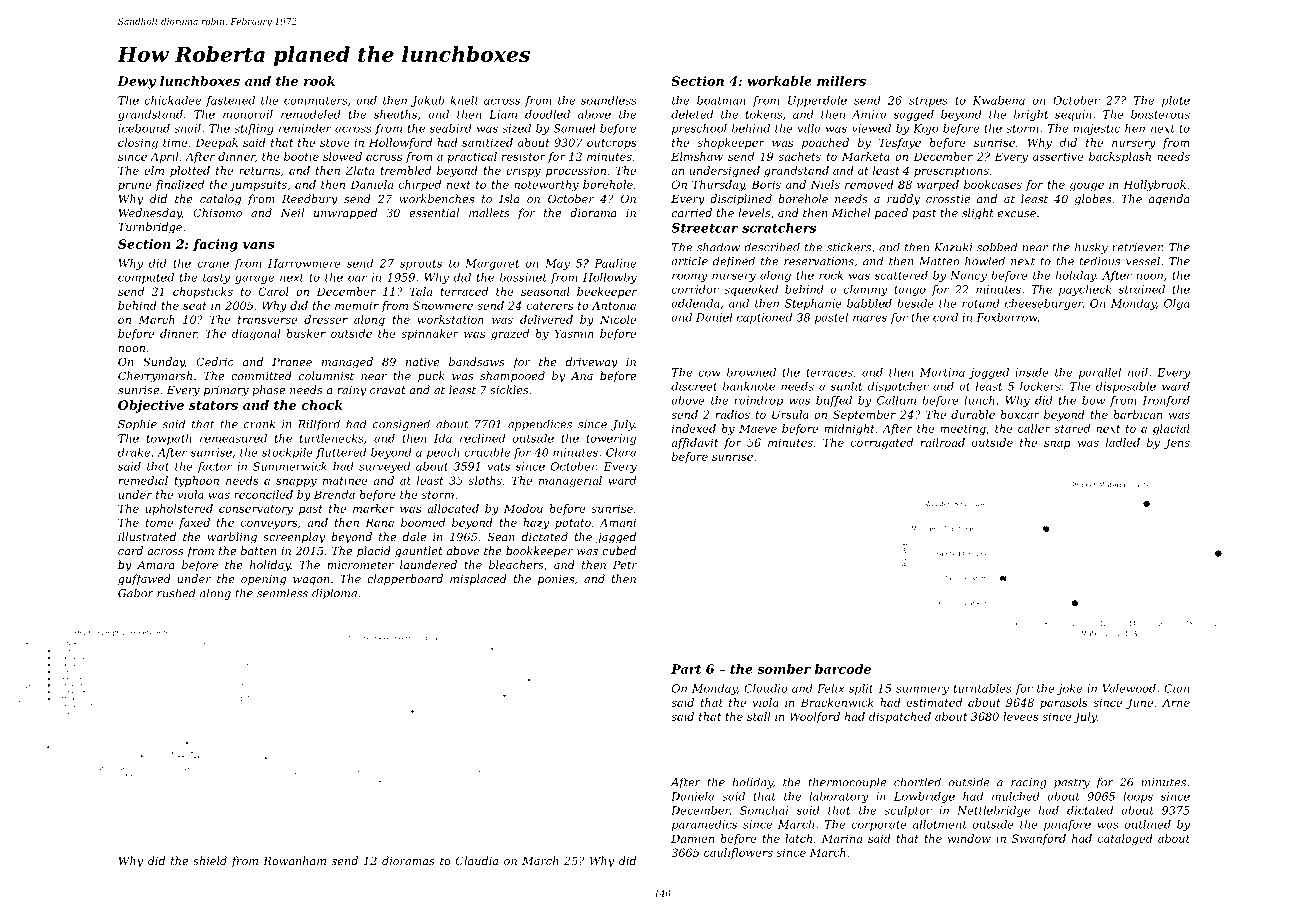  What do you see at coordinates (477, 860) in the screenshot?
I see `Claudia` at bounding box center [477, 860].
